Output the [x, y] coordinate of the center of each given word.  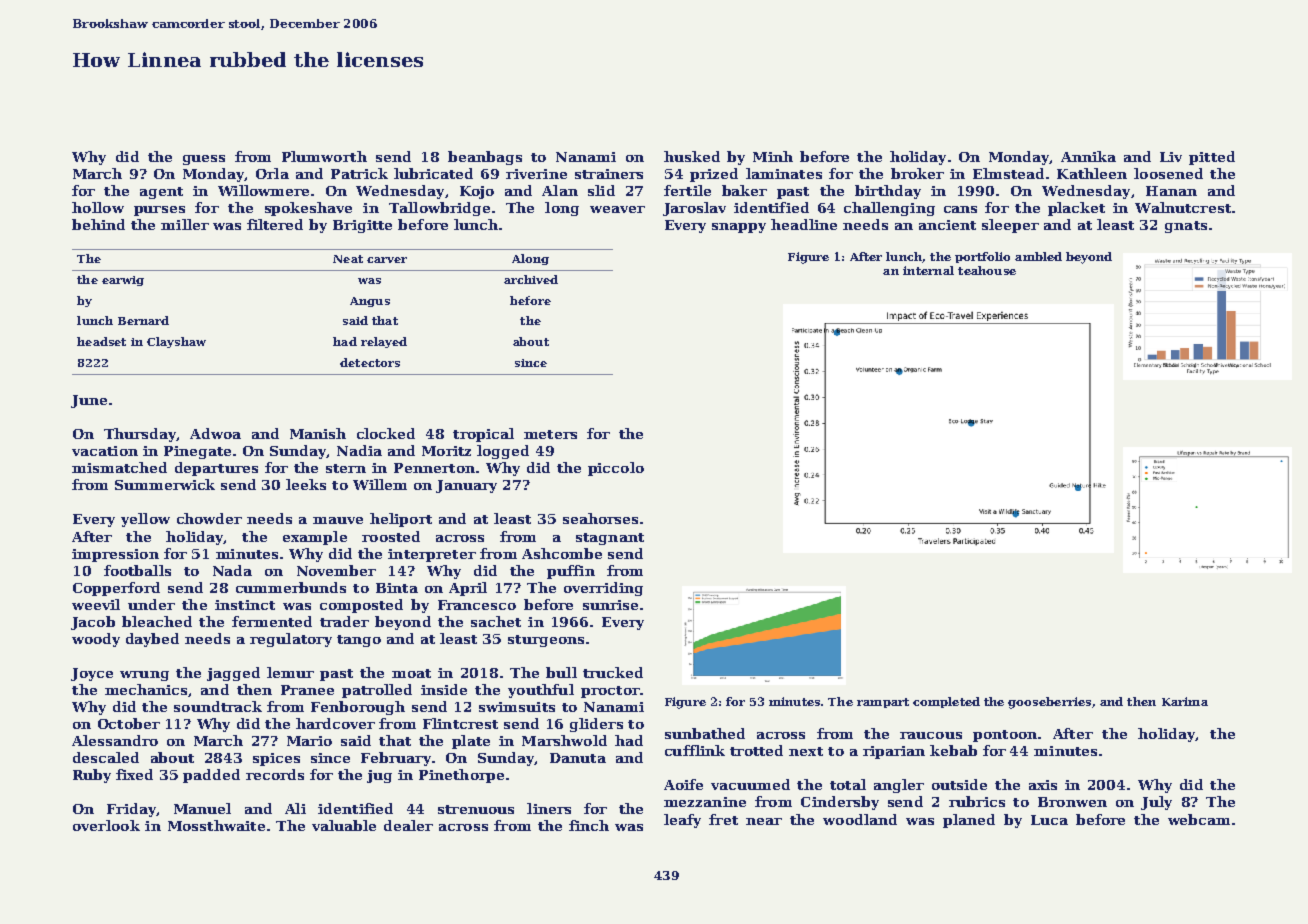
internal [928, 270]
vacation [105, 451]
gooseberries [1049, 703]
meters [550, 434]
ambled [1038, 256]
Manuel [202, 808]
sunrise [610, 605]
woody [96, 640]
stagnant [610, 539]
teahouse [987, 270]
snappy [739, 228]
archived [531, 279]
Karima [1185, 701]
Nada [232, 570]
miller [185, 224]
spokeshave [308, 209]
